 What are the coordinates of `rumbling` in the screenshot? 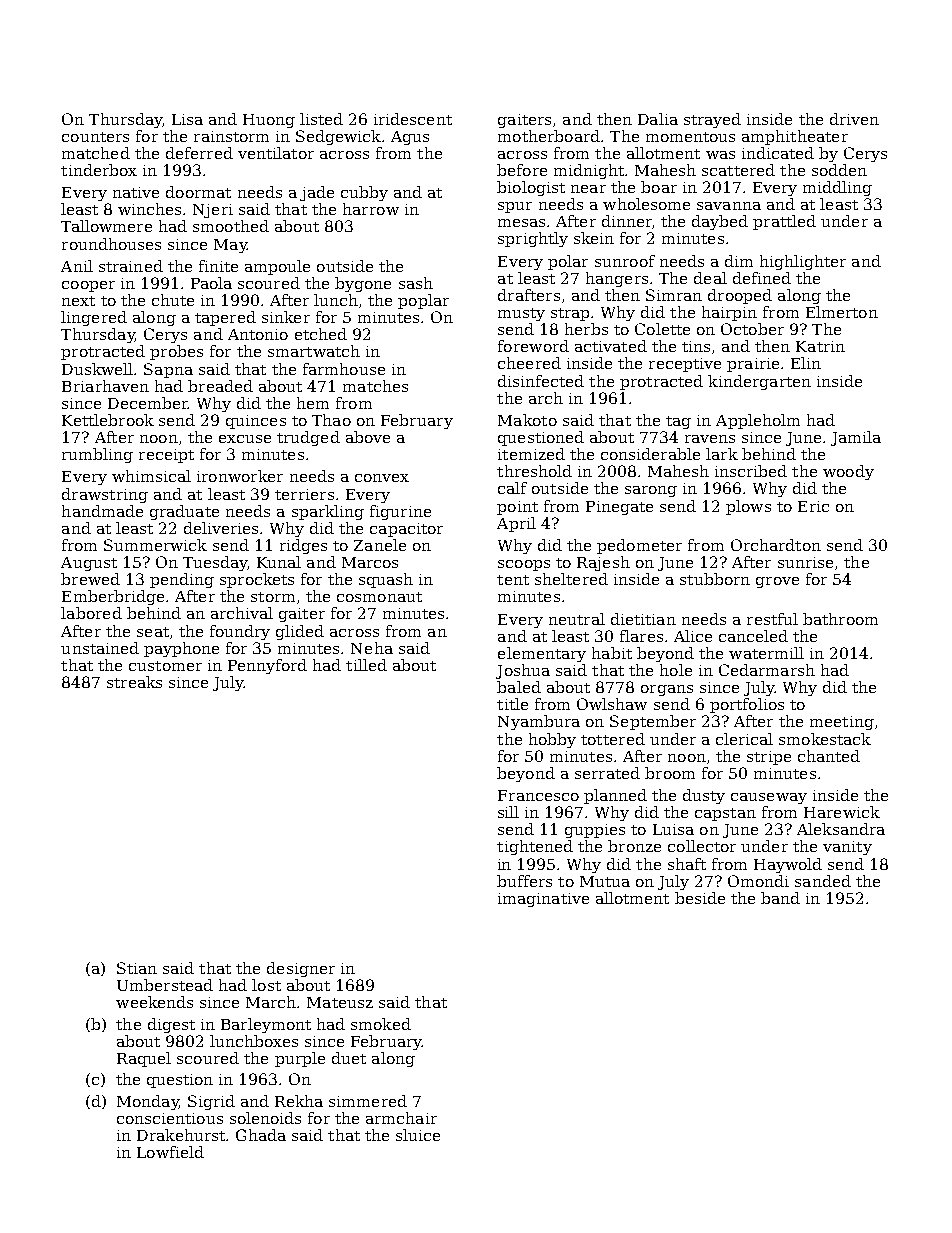 It's located at (97, 455).
